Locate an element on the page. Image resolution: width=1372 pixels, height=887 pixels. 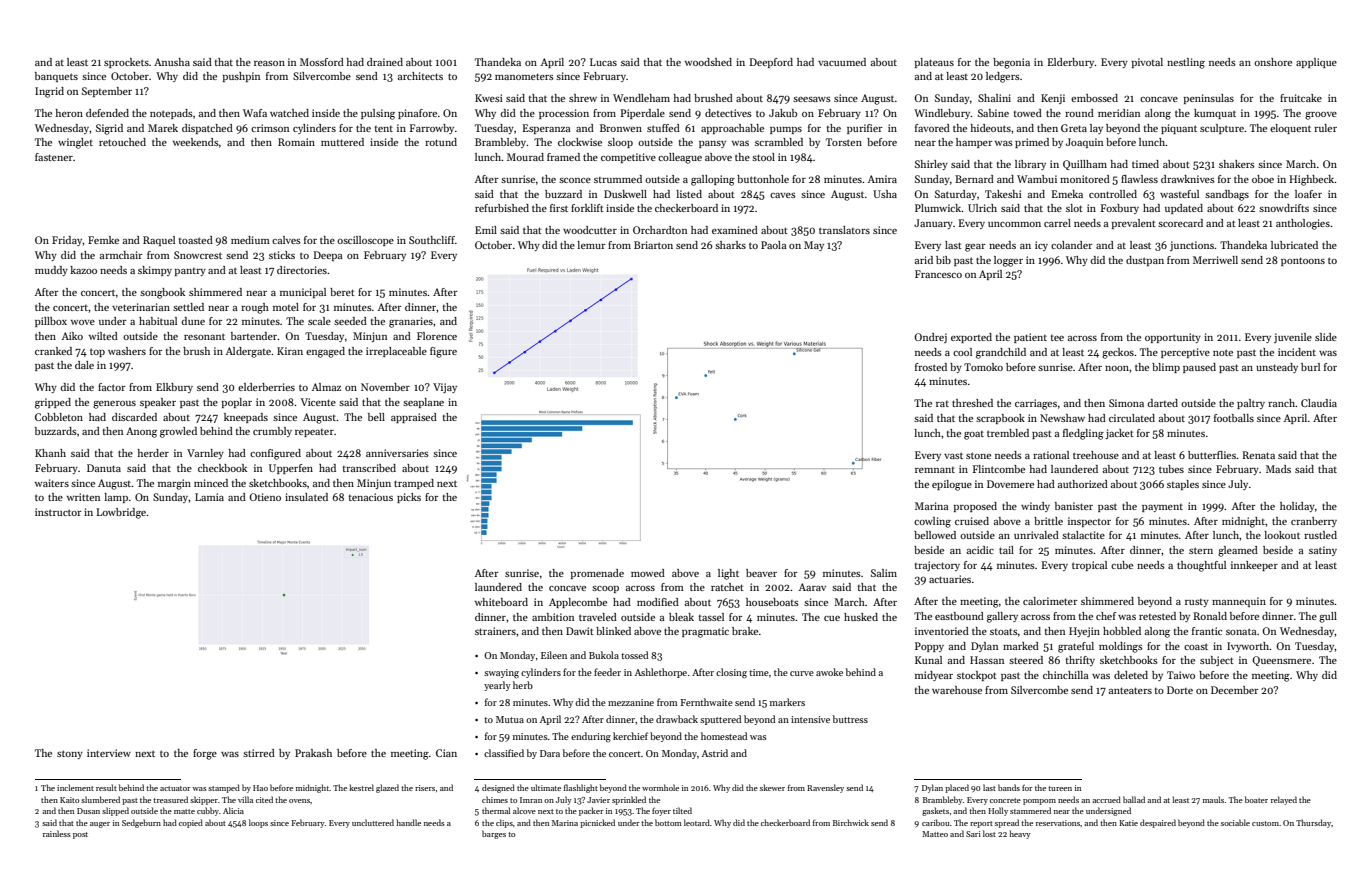
oscilloscope is located at coordinates (365, 241).
